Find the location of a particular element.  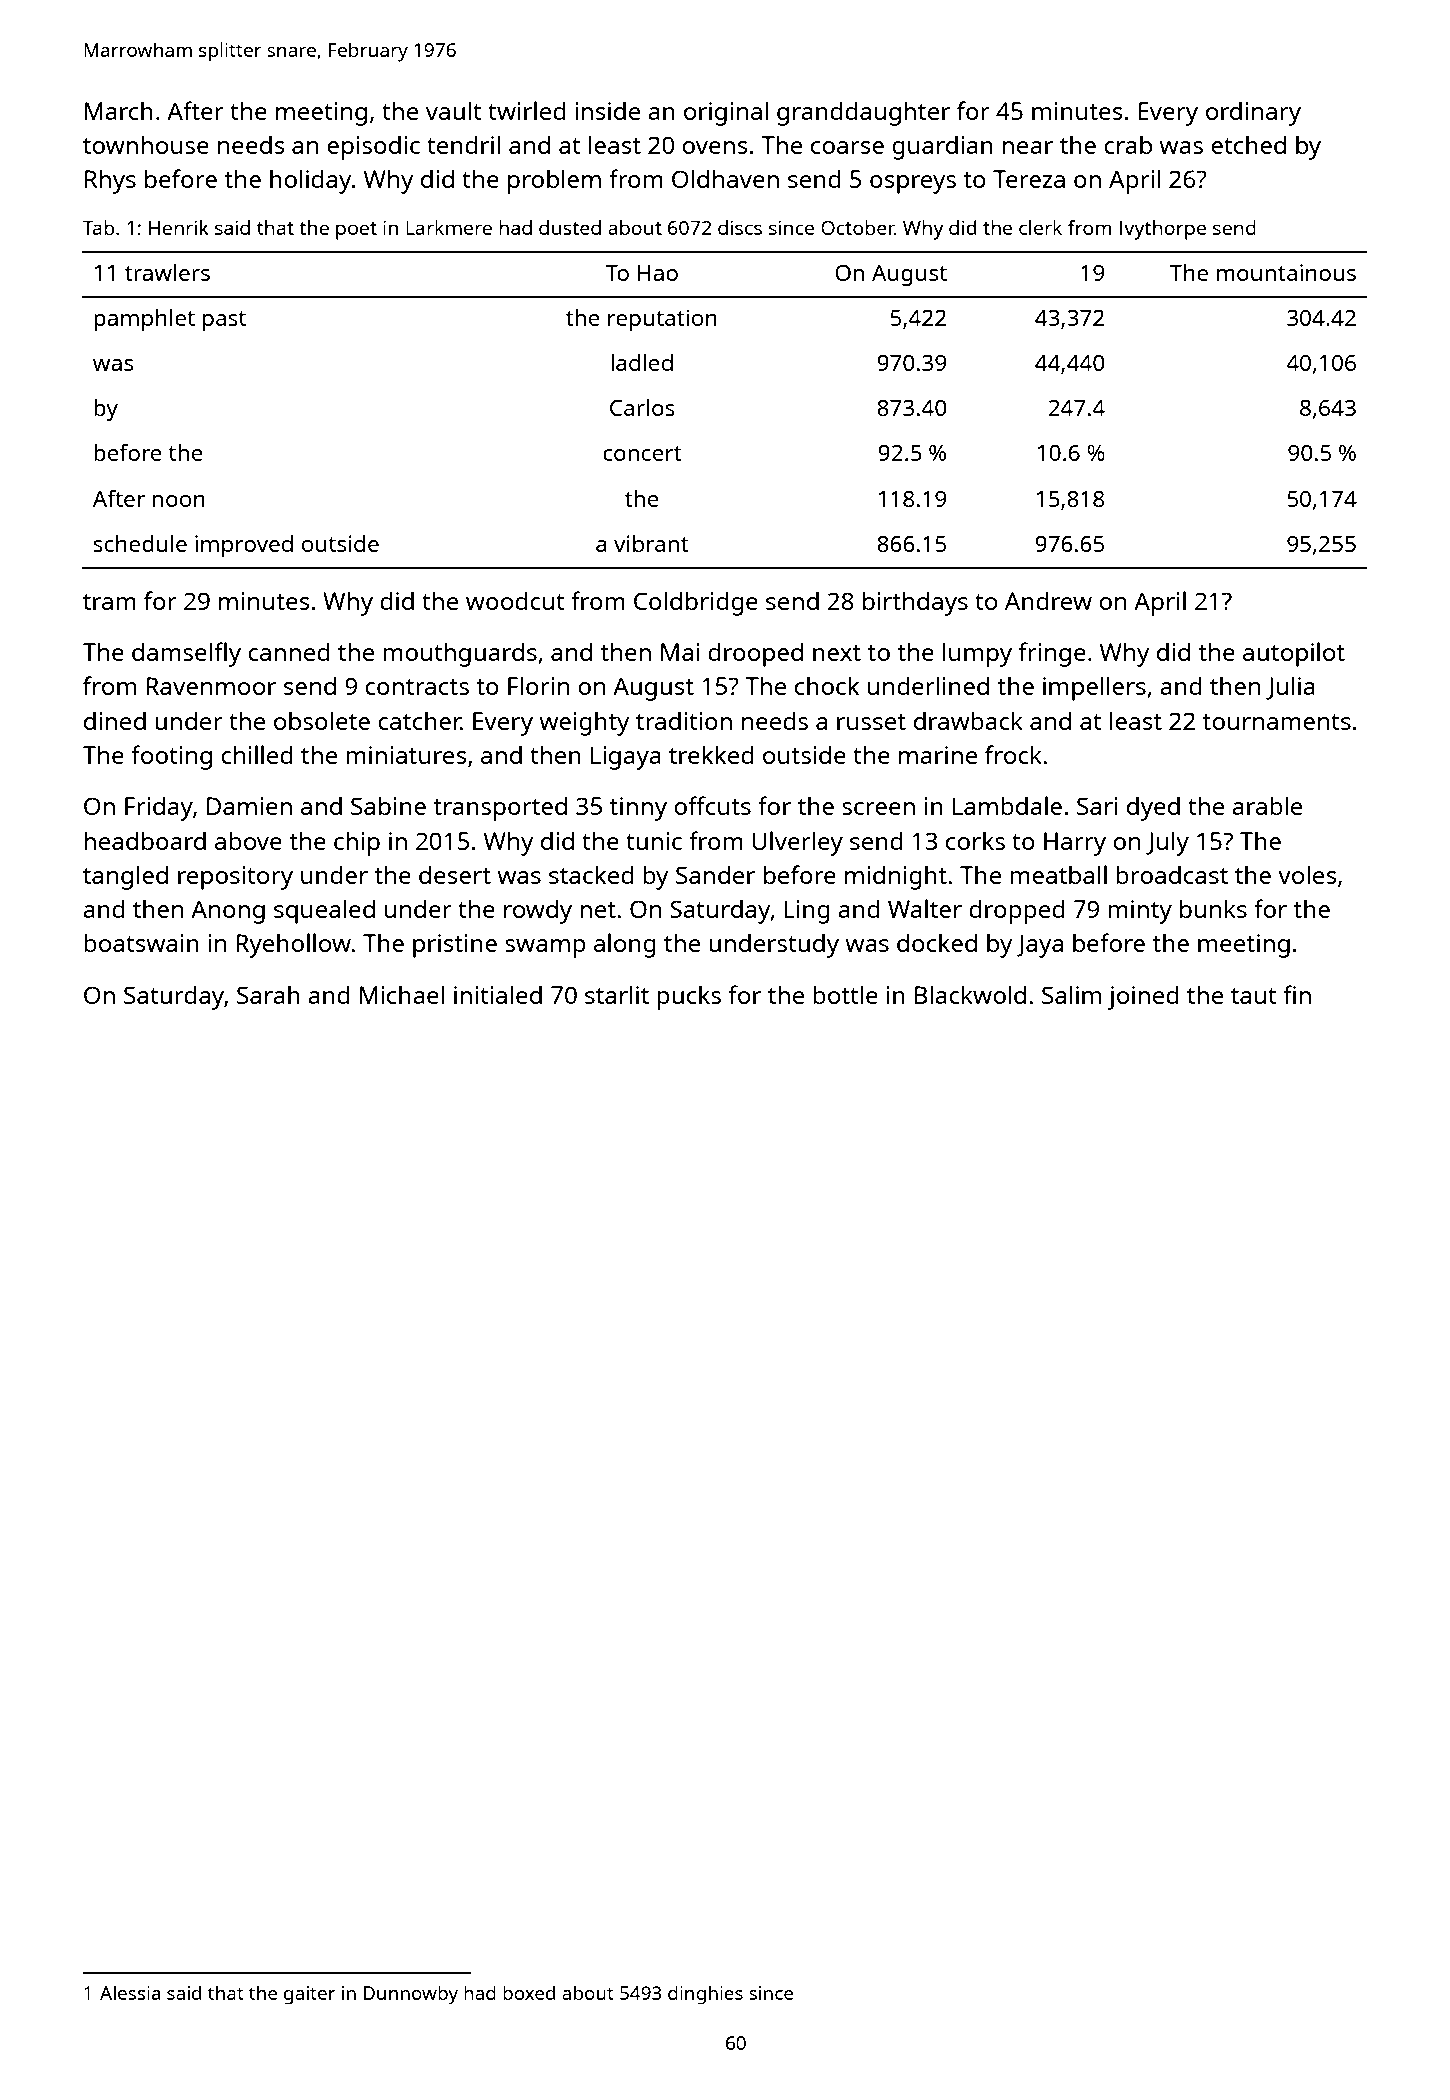

midnight is located at coordinates (896, 878).
